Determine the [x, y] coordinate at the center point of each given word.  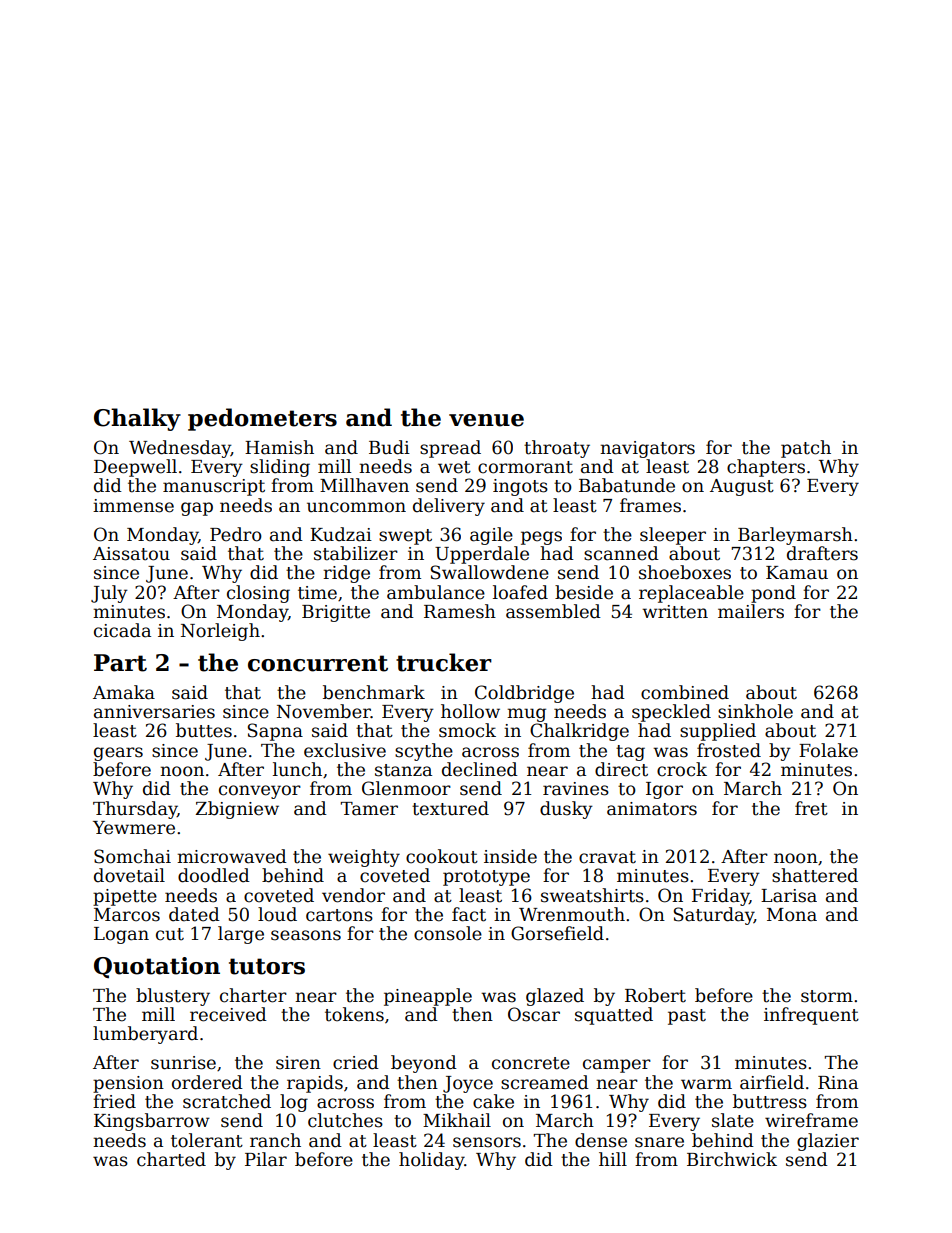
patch [806, 449]
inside [510, 856]
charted [171, 1159]
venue [486, 420]
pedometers [262, 419]
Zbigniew [237, 810]
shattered [815, 875]
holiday [432, 1161]
